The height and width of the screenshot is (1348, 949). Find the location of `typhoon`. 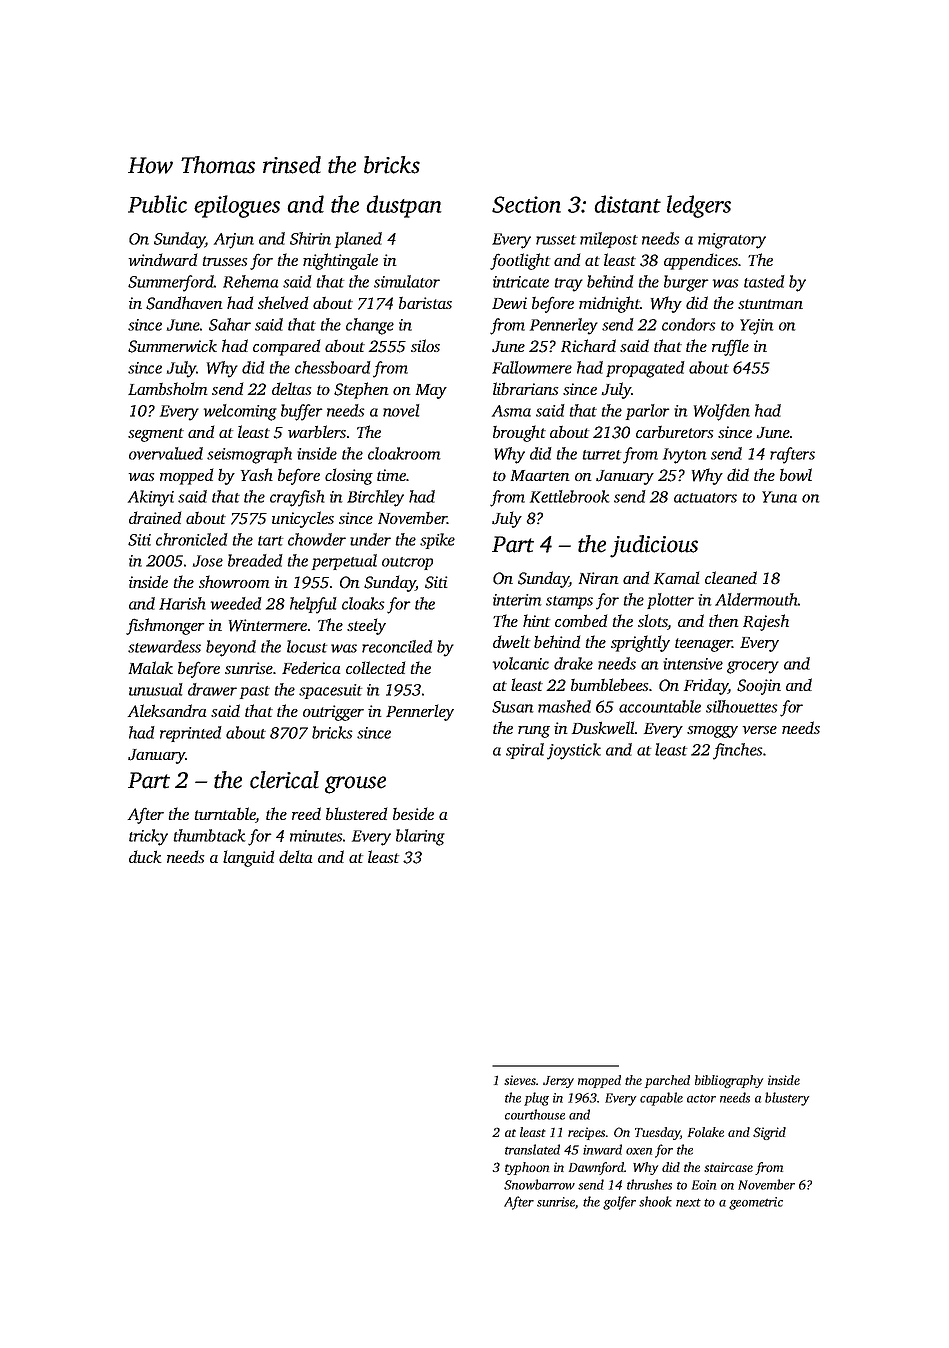

typhoon is located at coordinates (527, 1168).
